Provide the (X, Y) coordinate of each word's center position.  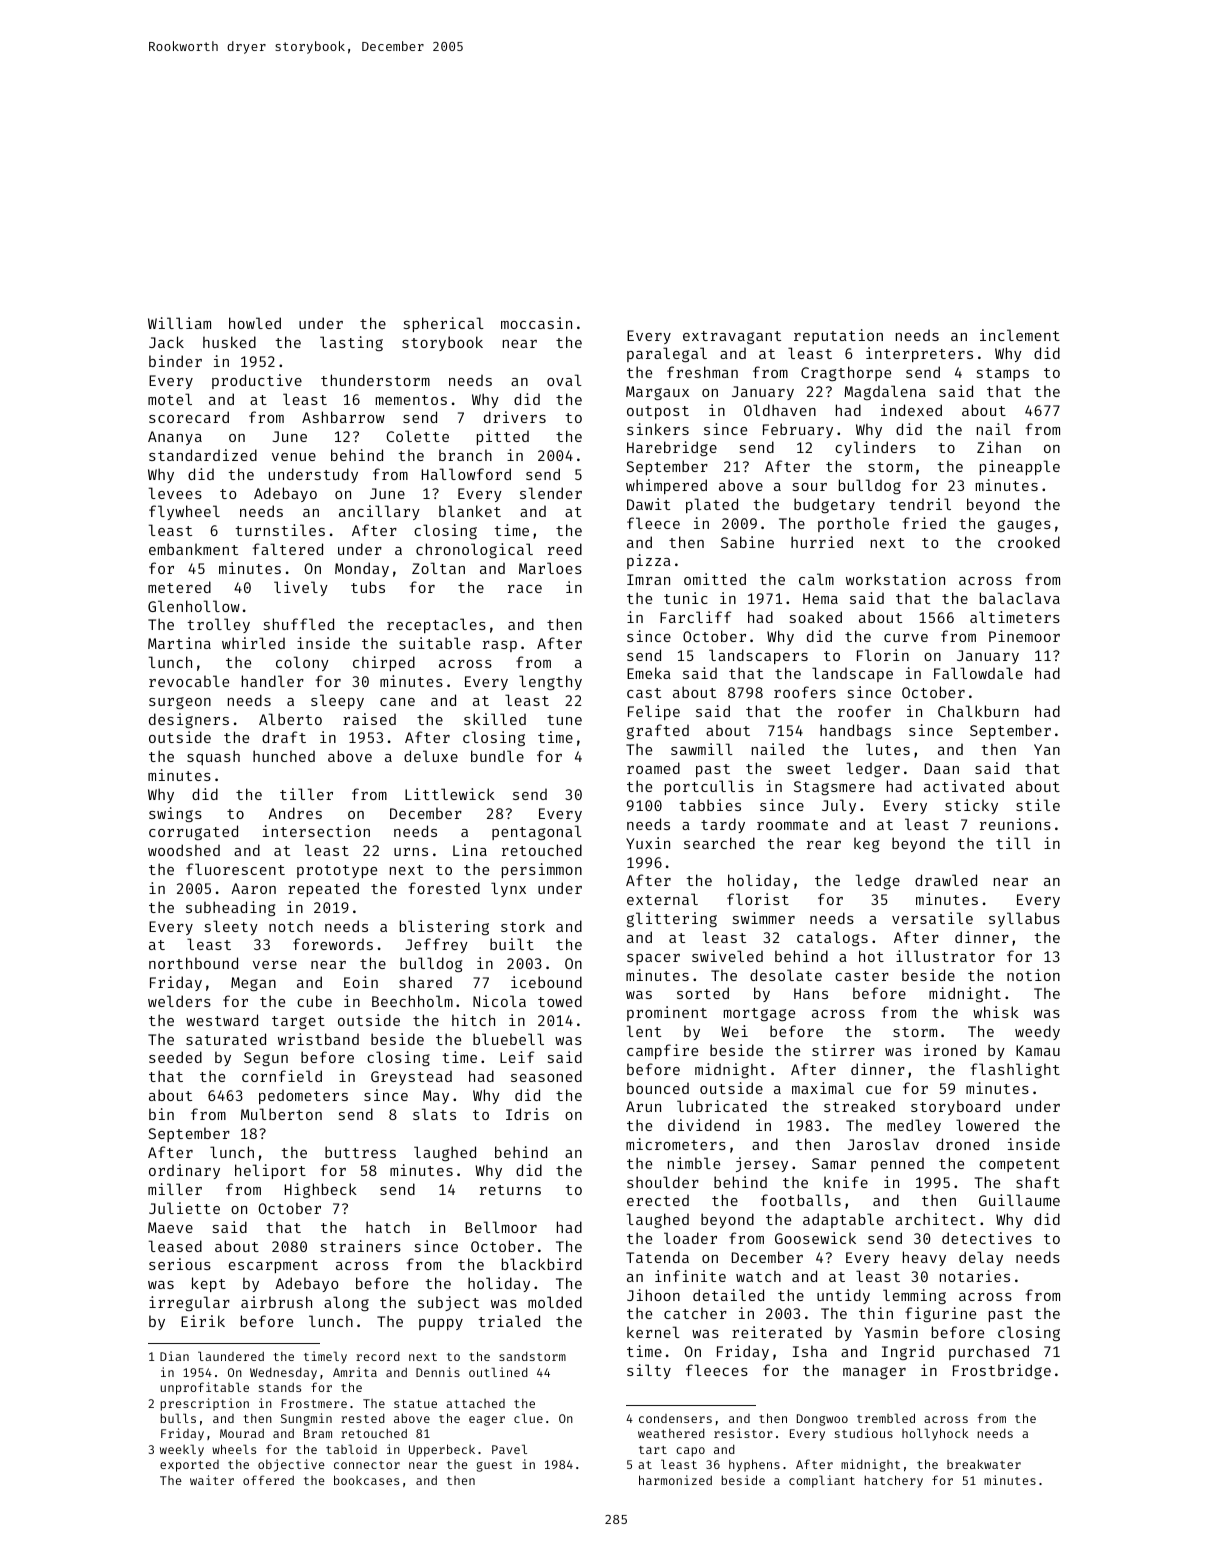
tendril (920, 504)
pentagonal (537, 832)
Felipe (654, 712)
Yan (1047, 749)
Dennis (438, 1372)
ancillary (379, 512)
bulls (178, 1418)
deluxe (431, 756)
